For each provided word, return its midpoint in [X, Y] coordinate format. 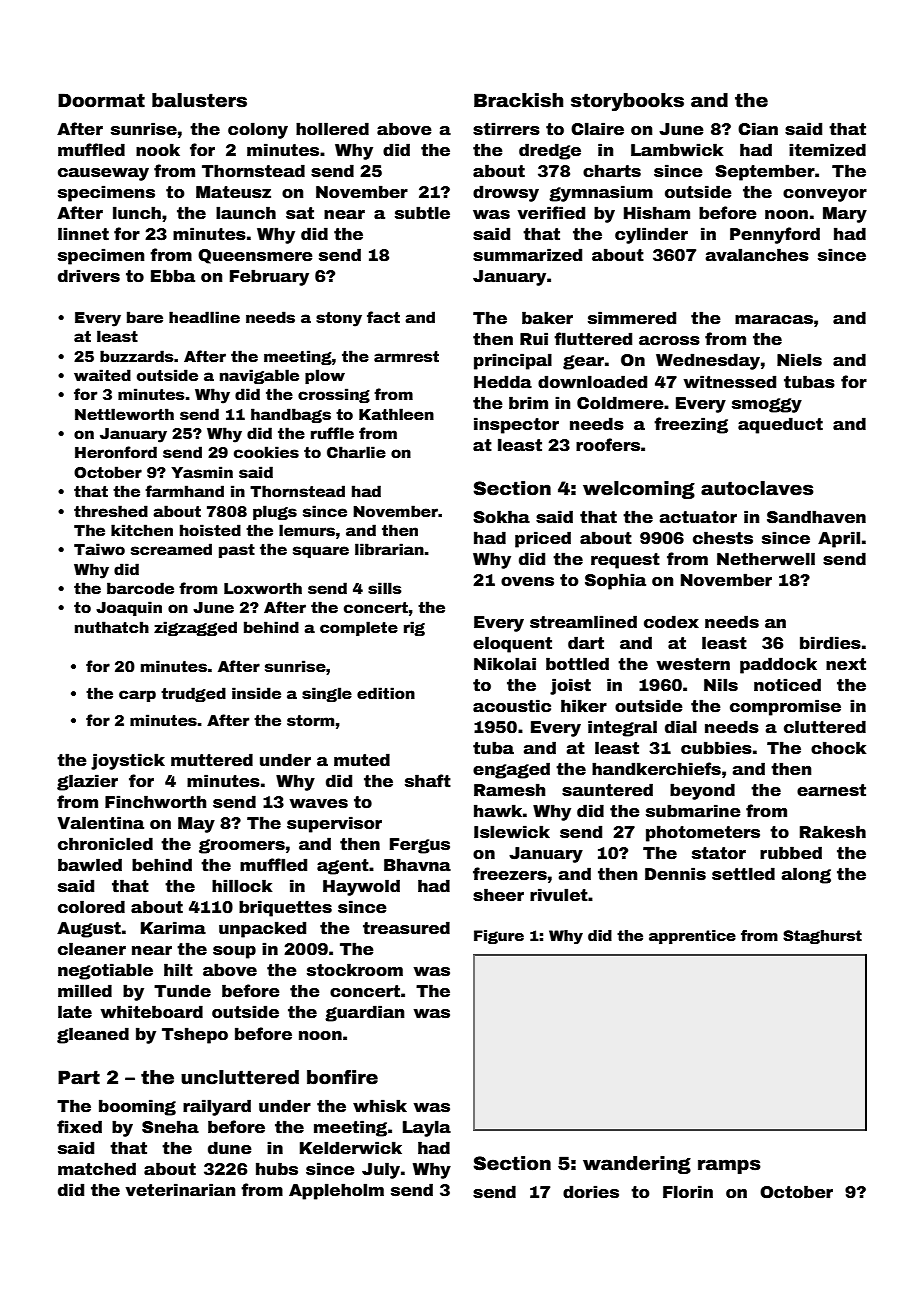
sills [385, 588]
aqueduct [780, 425]
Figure [499, 937]
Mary [845, 215]
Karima [173, 928]
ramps [729, 1166]
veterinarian [180, 1190]
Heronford [116, 452]
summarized [527, 255]
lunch [137, 213]
